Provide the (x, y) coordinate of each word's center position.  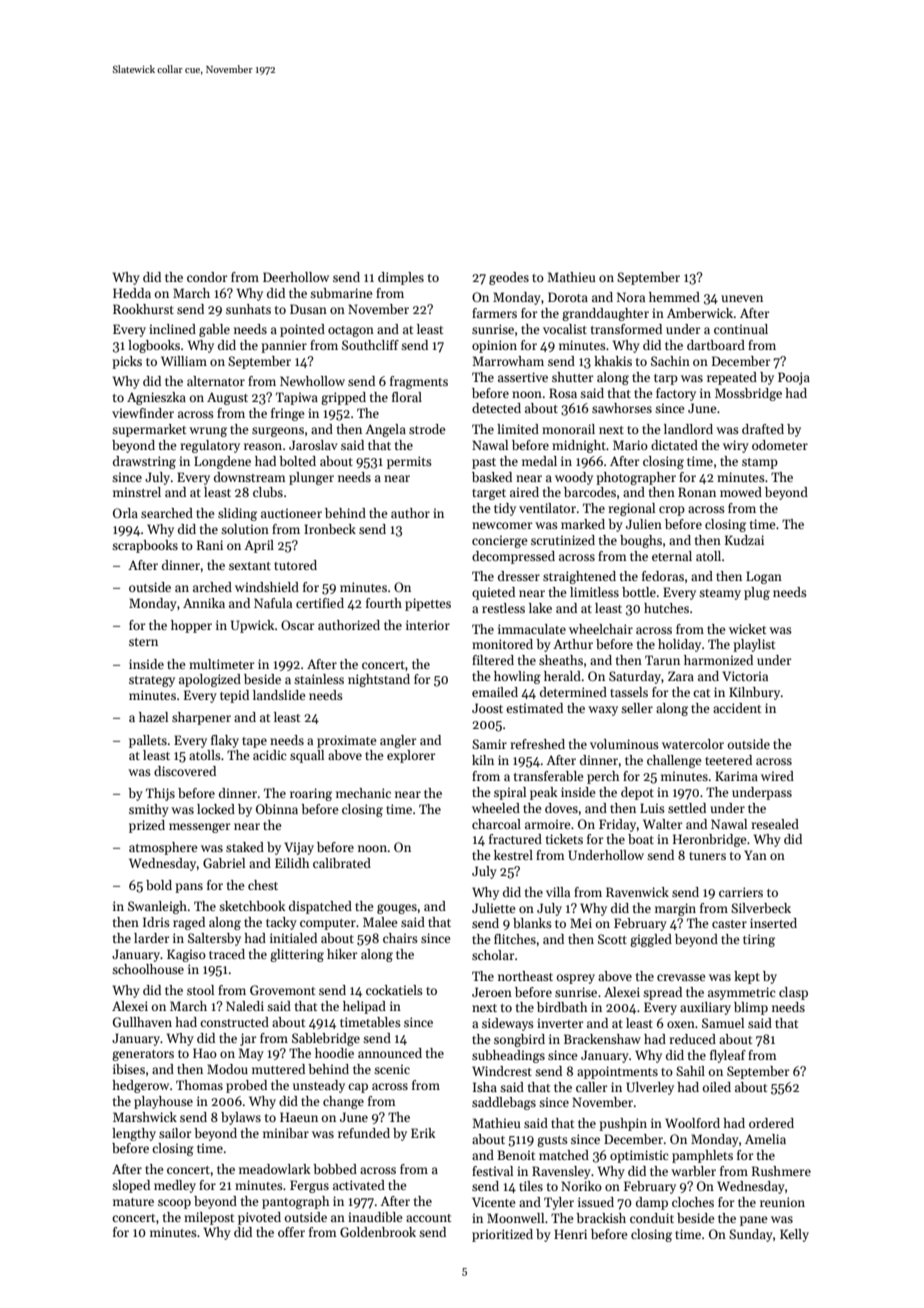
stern (143, 642)
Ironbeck (330, 529)
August (227, 398)
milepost (209, 1218)
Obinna (277, 809)
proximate (346, 741)
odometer (780, 445)
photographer (636, 478)
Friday (617, 825)
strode (427, 429)
